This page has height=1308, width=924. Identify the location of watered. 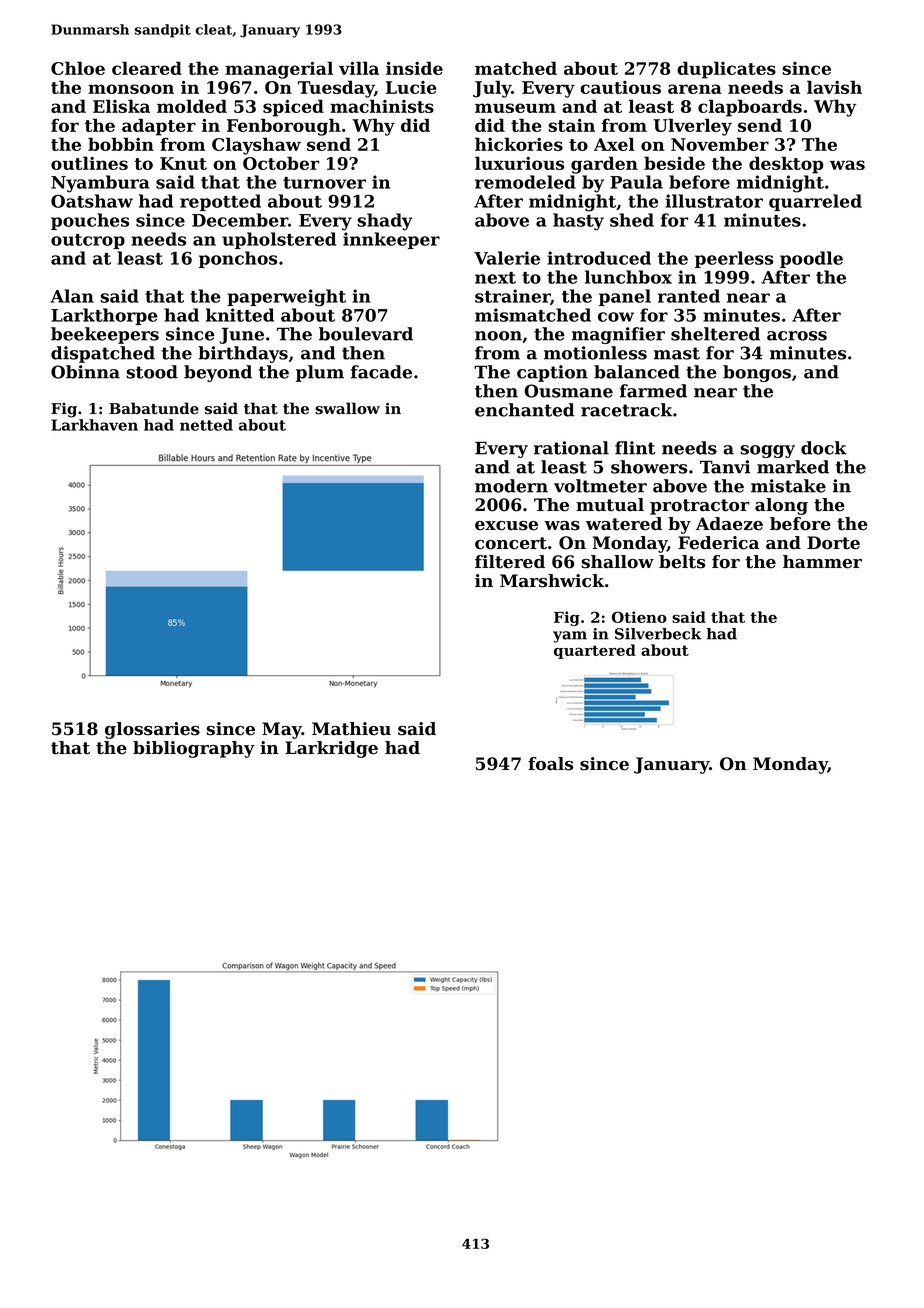
(624, 524).
